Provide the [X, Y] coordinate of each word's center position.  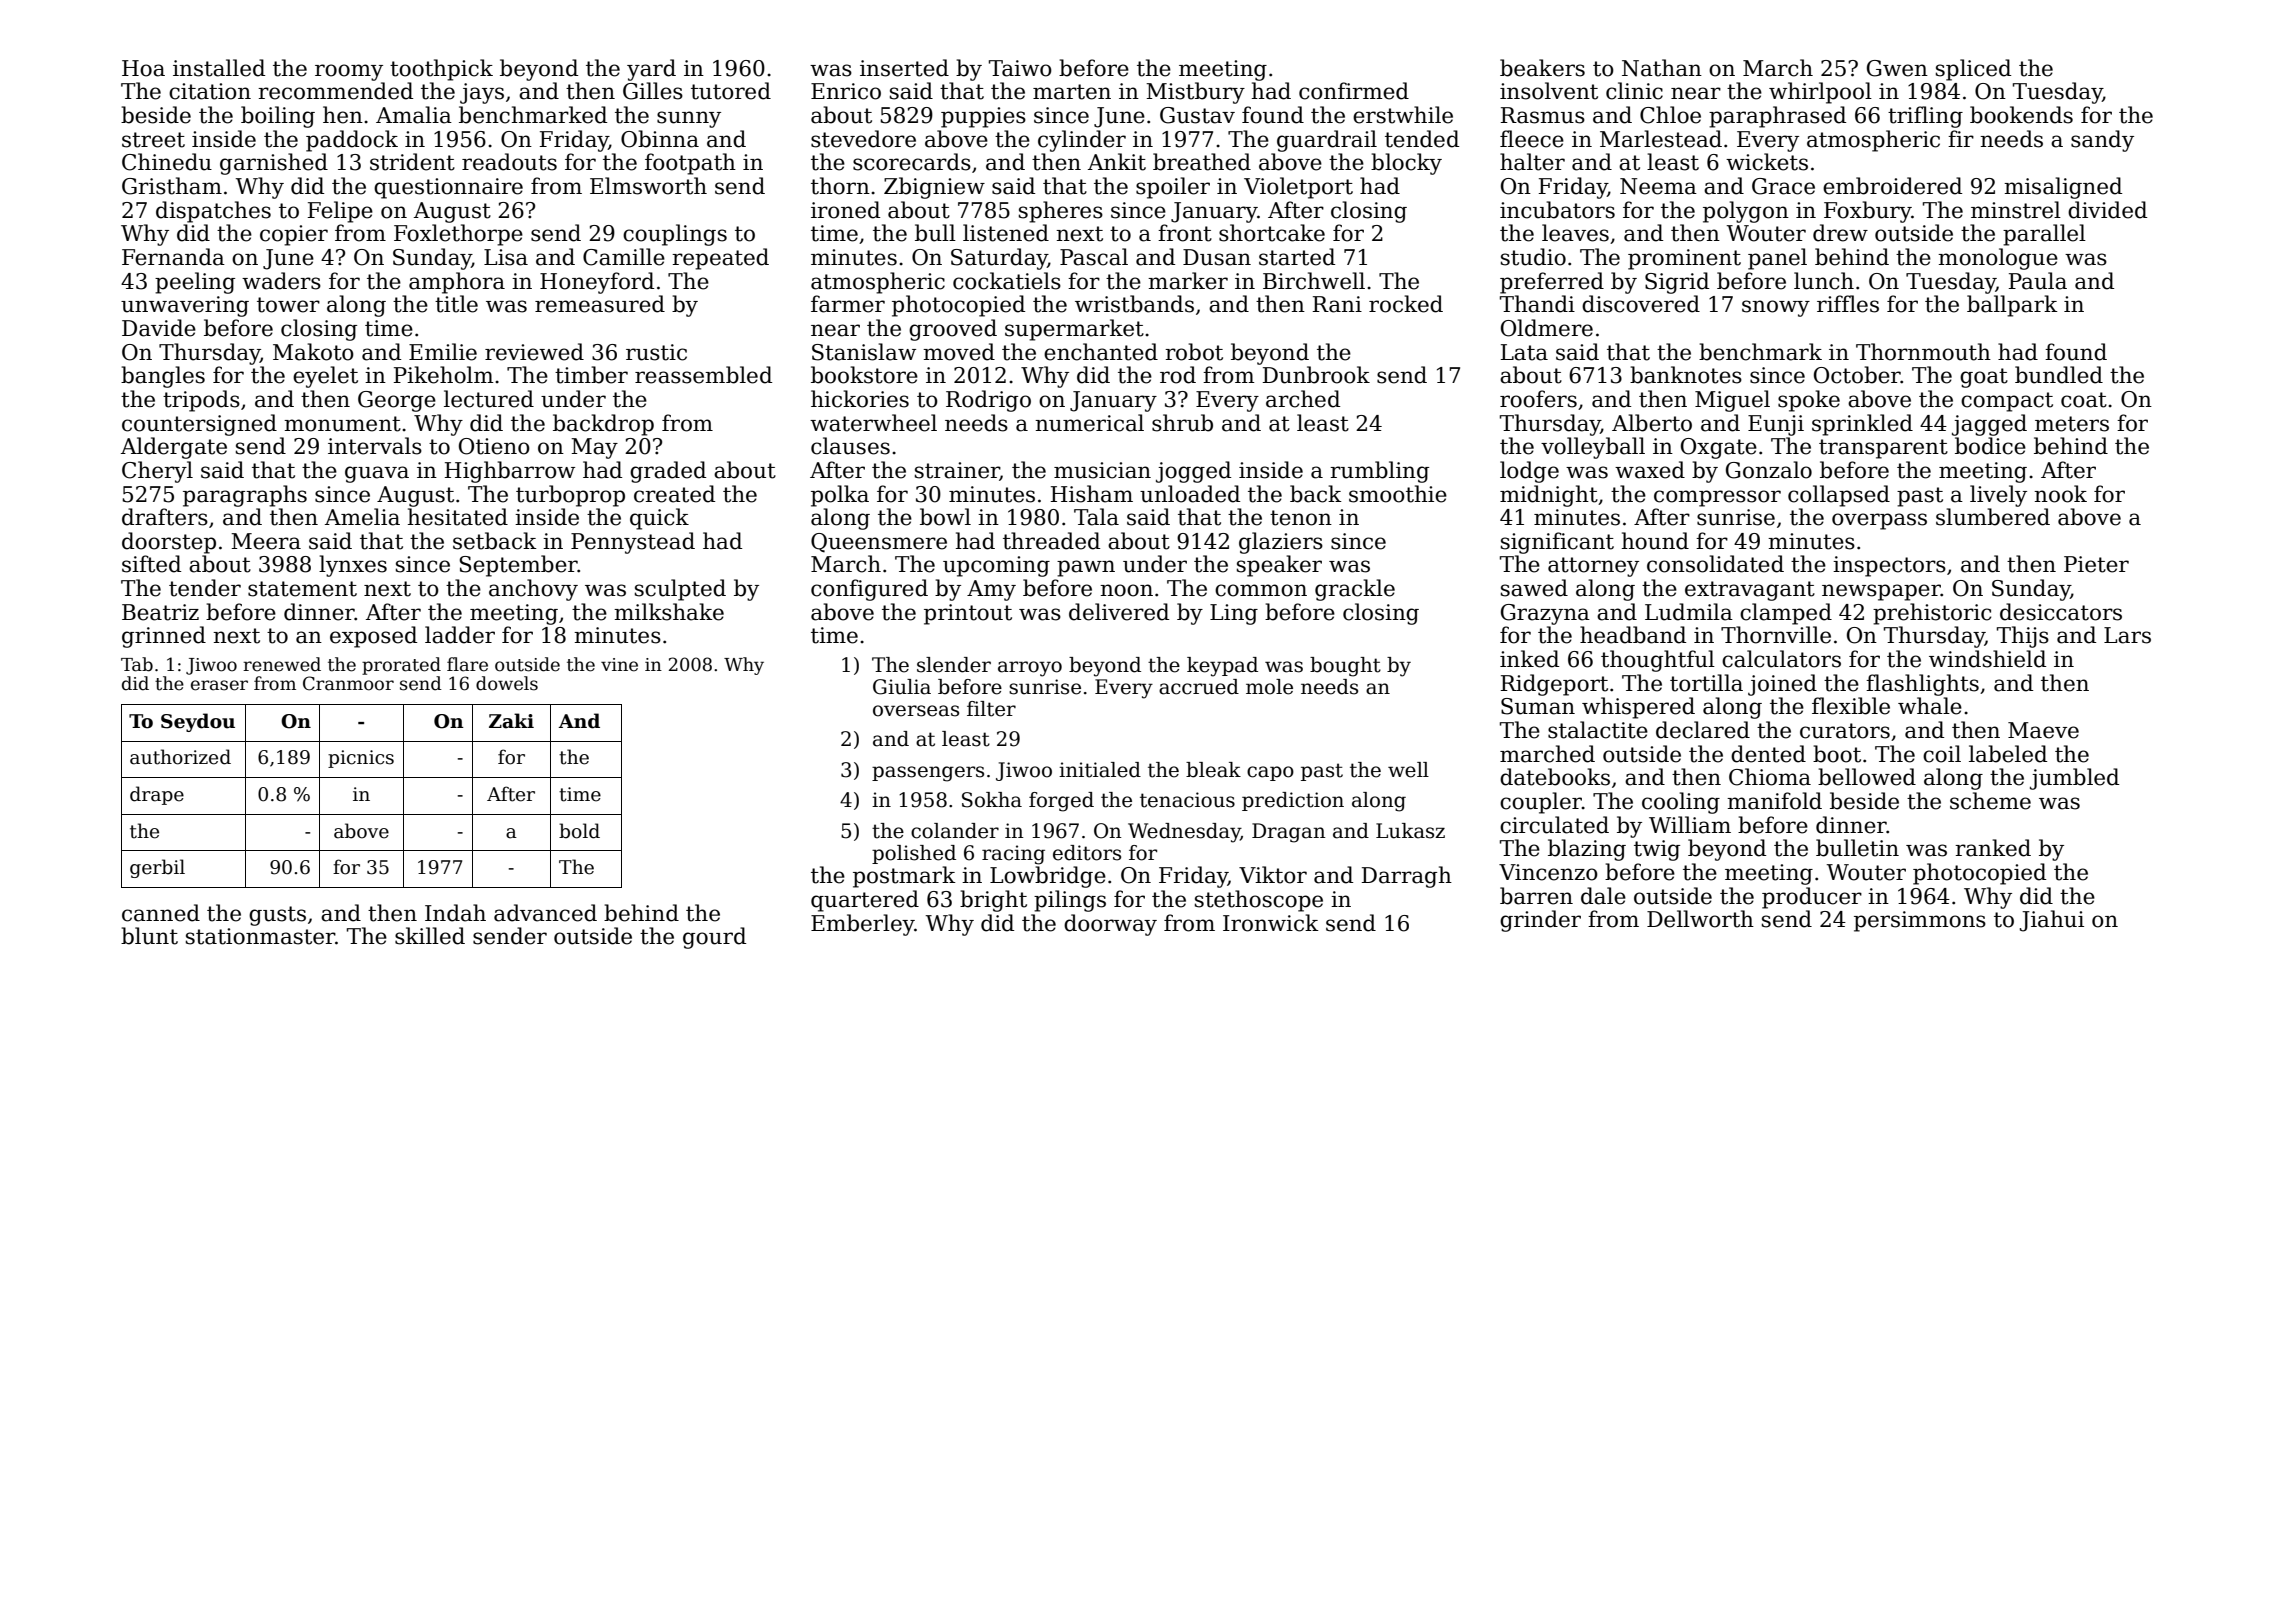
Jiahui [2052, 921]
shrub [1182, 423]
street [153, 140]
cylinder [1082, 141]
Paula [2038, 281]
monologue [1998, 259]
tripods [201, 401]
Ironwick [1271, 923]
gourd [714, 938]
